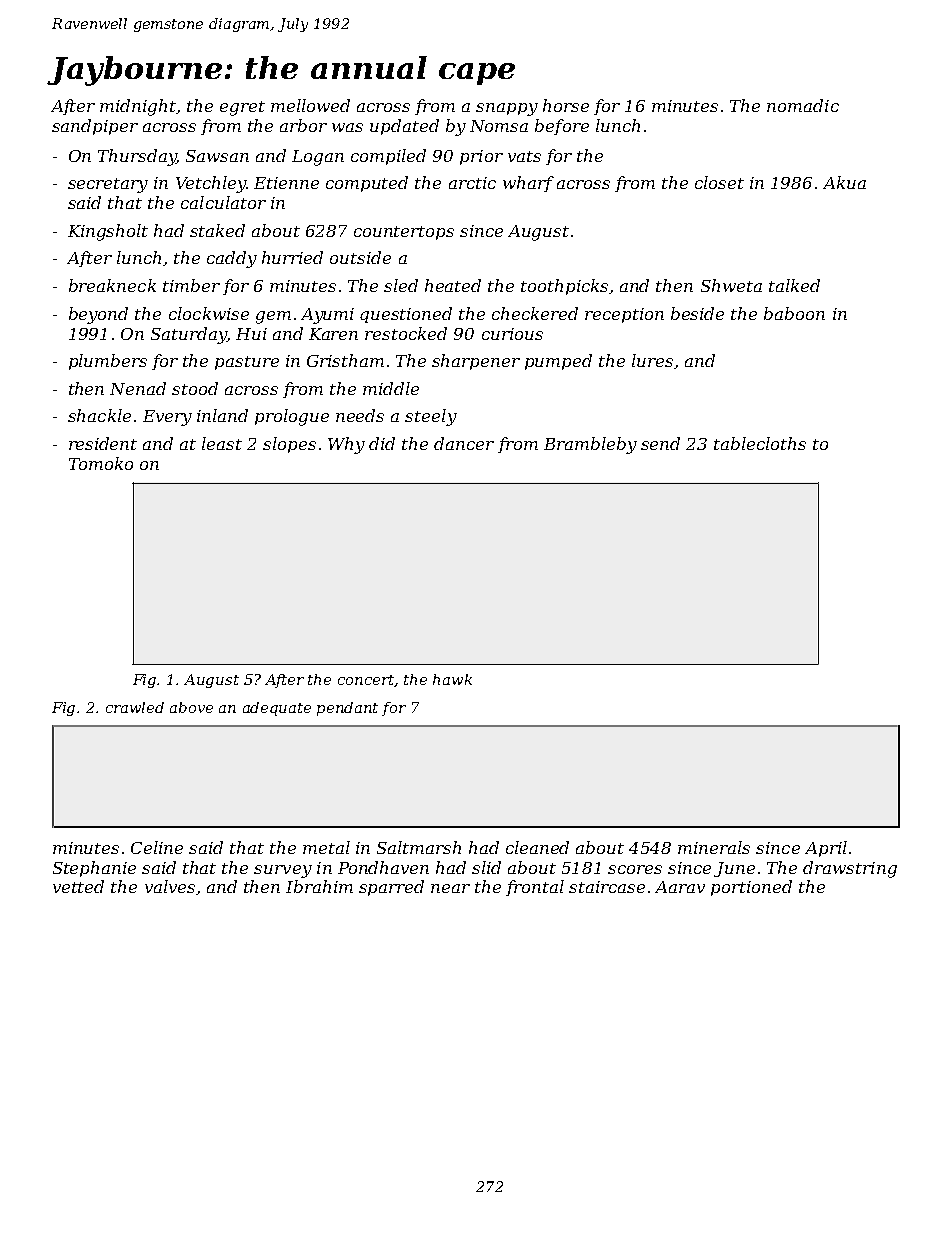 The image size is (952, 1233). What do you see at coordinates (566, 105) in the screenshot?
I see `horse` at bounding box center [566, 105].
